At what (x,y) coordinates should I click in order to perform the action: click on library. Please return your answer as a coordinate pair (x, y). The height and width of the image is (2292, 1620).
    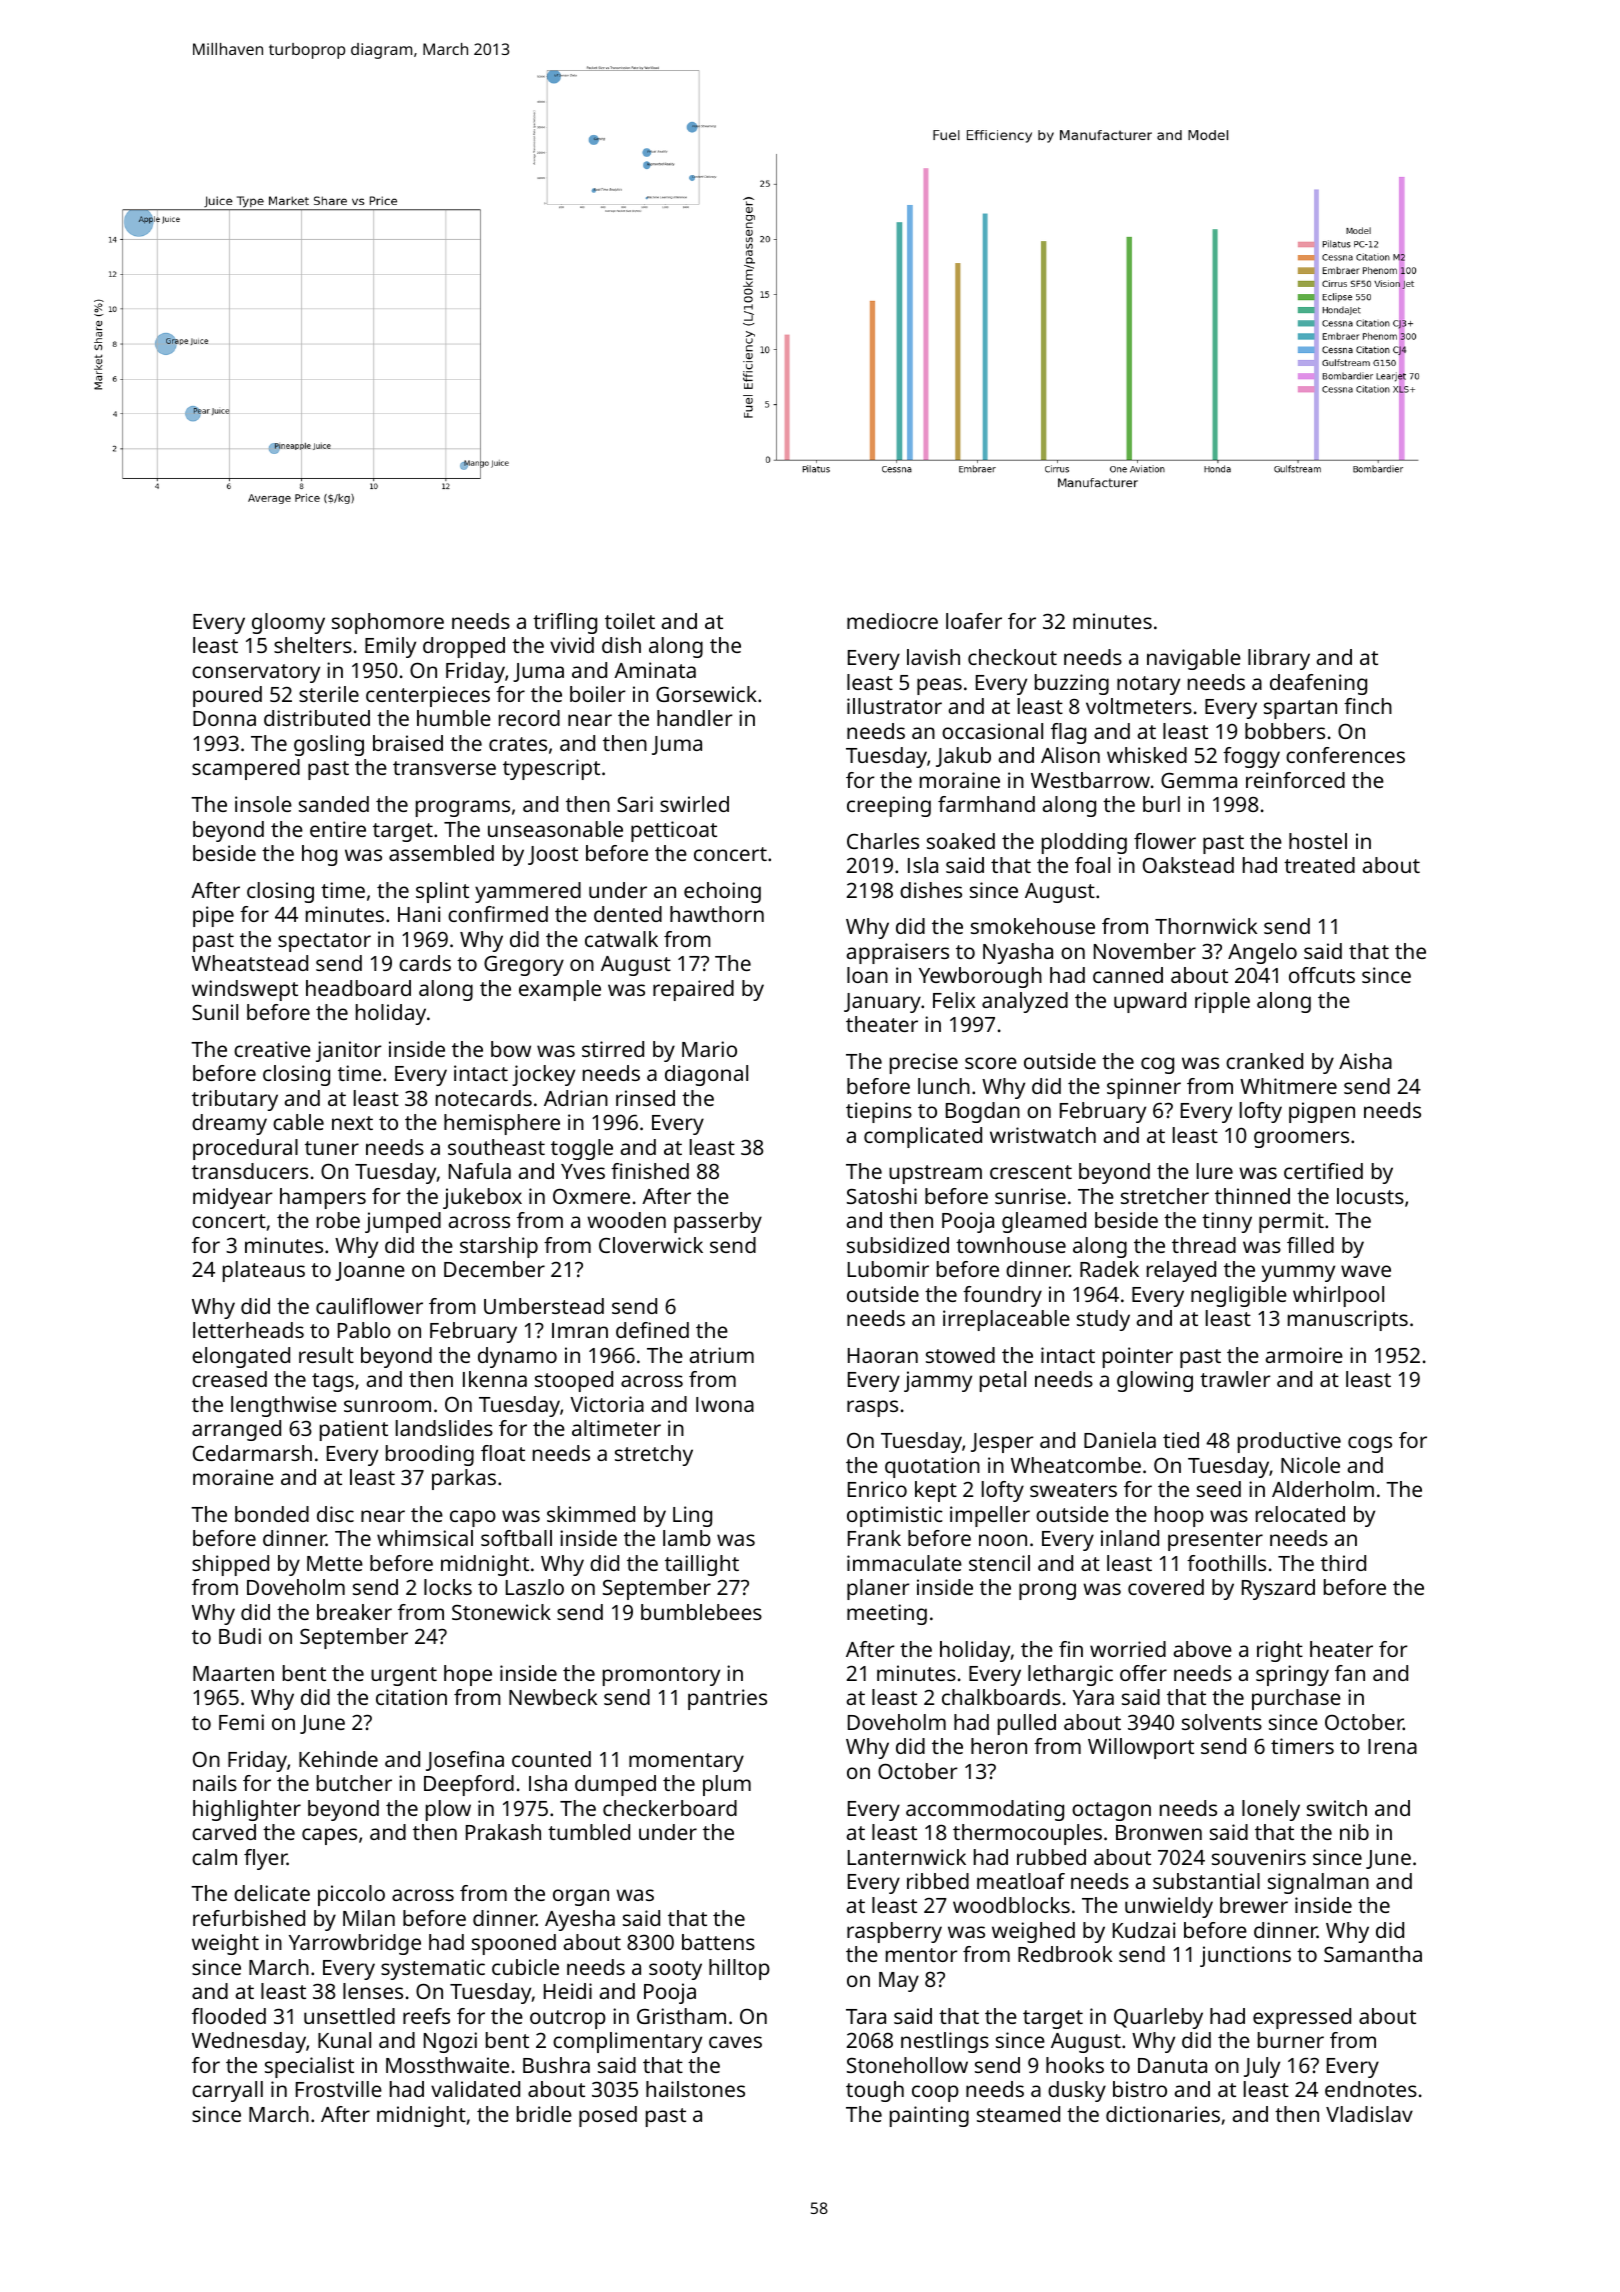
    Looking at the image, I should click on (1279, 659).
